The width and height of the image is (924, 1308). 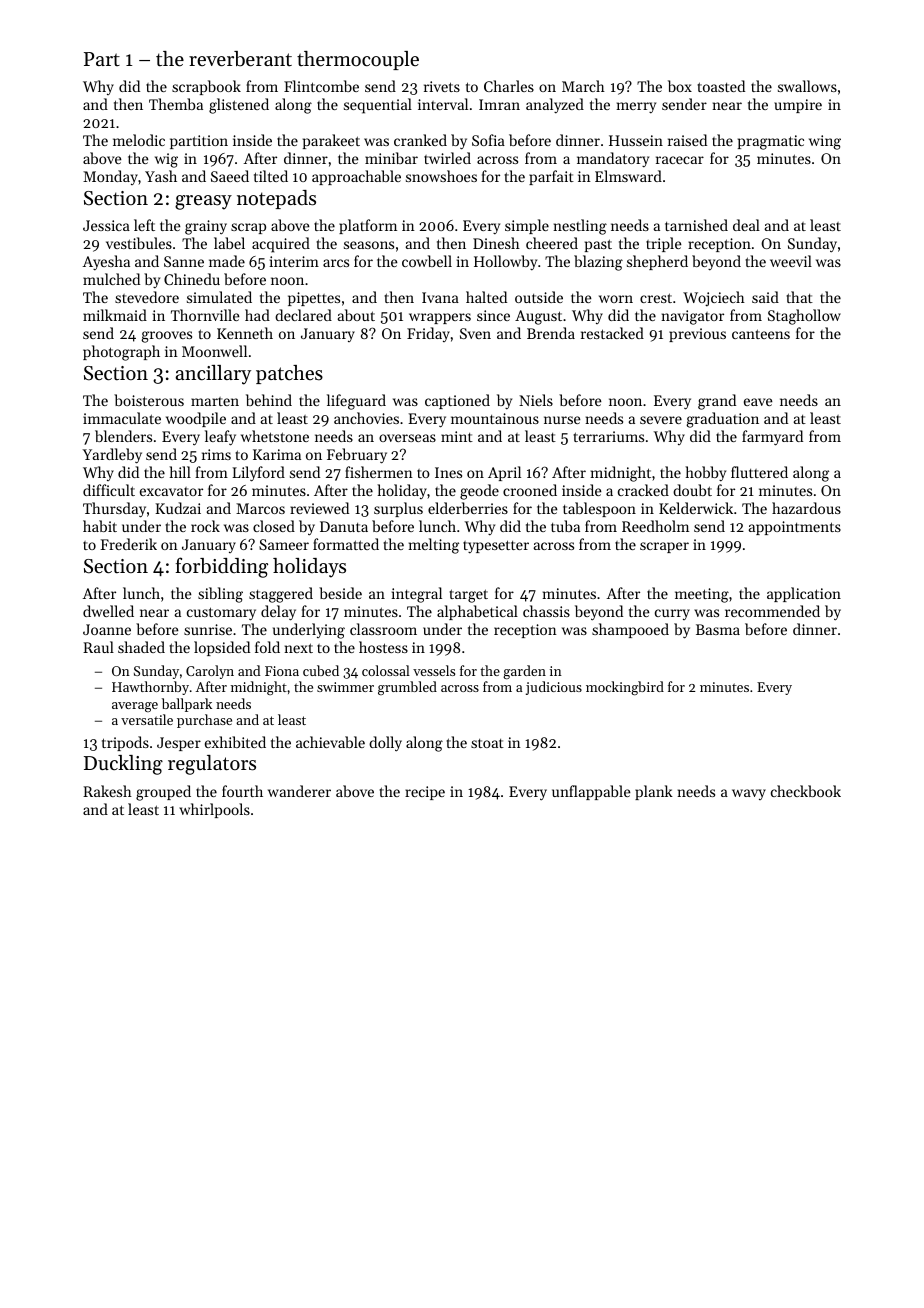 What do you see at coordinates (428, 334) in the image?
I see `Friday` at bounding box center [428, 334].
